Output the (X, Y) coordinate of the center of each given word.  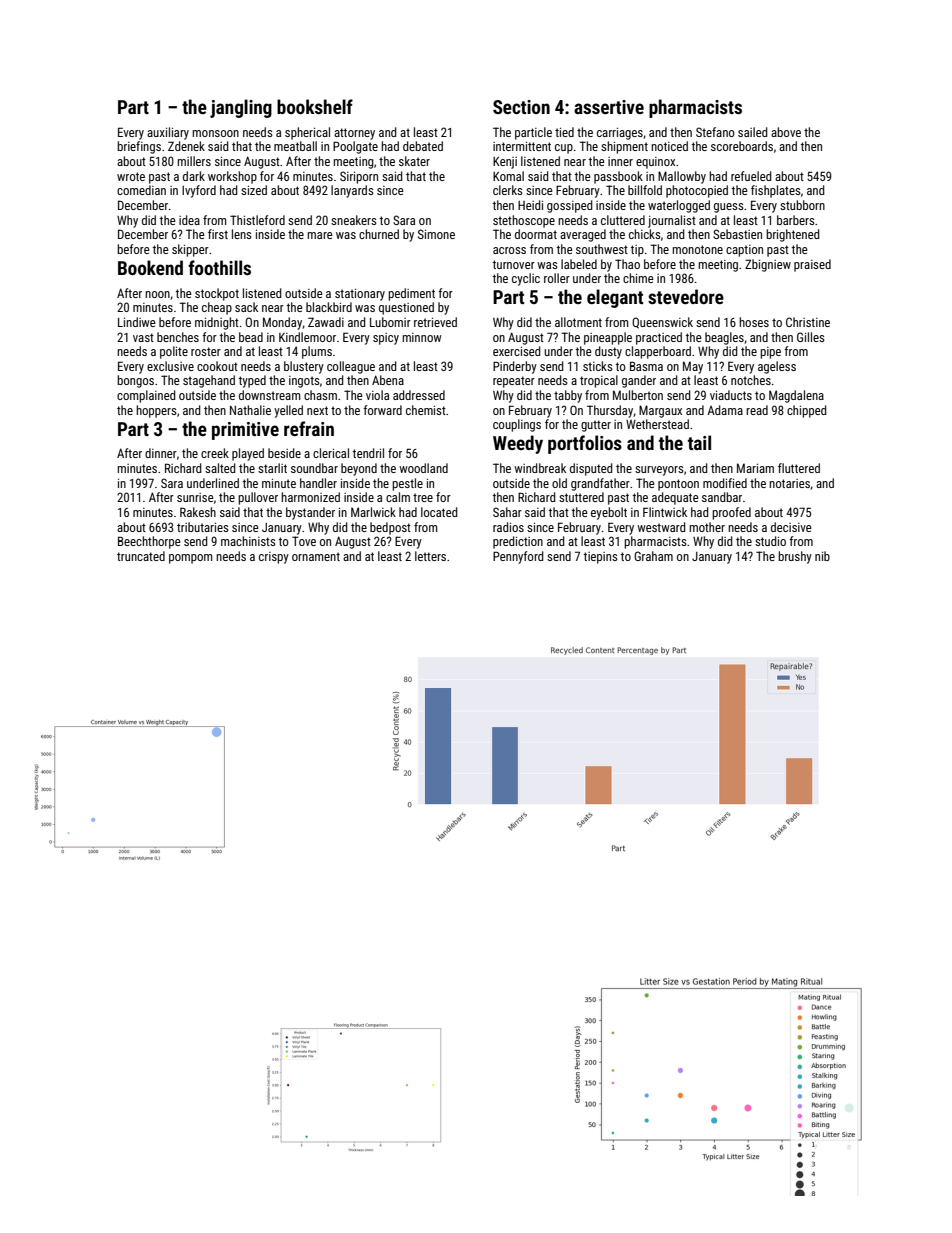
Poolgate (355, 147)
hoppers (156, 411)
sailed (753, 132)
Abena (388, 380)
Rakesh (198, 512)
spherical (307, 133)
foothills (219, 267)
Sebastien (737, 234)
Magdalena (796, 396)
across (509, 250)
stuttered (581, 497)
